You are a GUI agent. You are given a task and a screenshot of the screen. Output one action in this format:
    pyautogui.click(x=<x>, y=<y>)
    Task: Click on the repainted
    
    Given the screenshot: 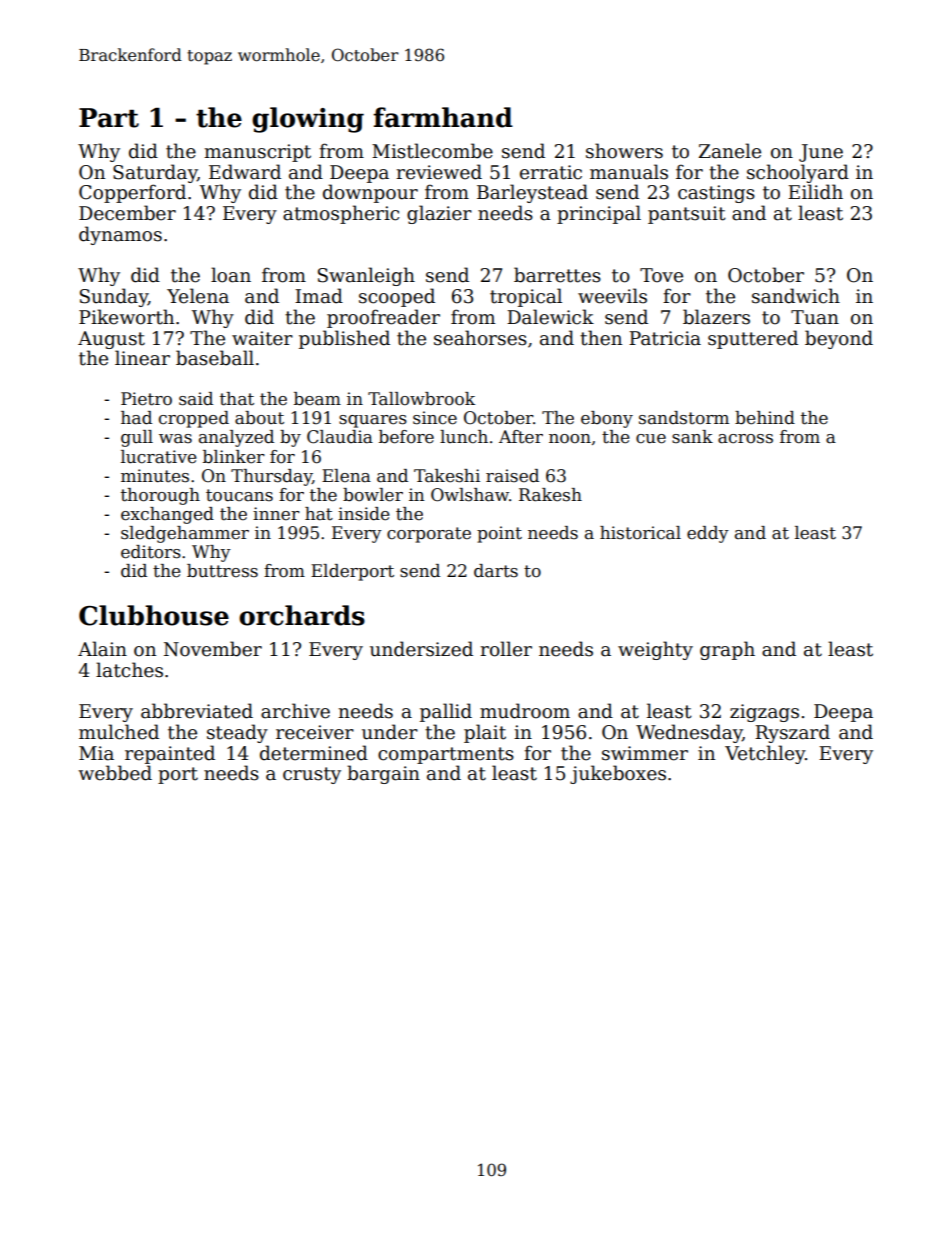 What is the action you would take?
    pyautogui.click(x=170, y=754)
